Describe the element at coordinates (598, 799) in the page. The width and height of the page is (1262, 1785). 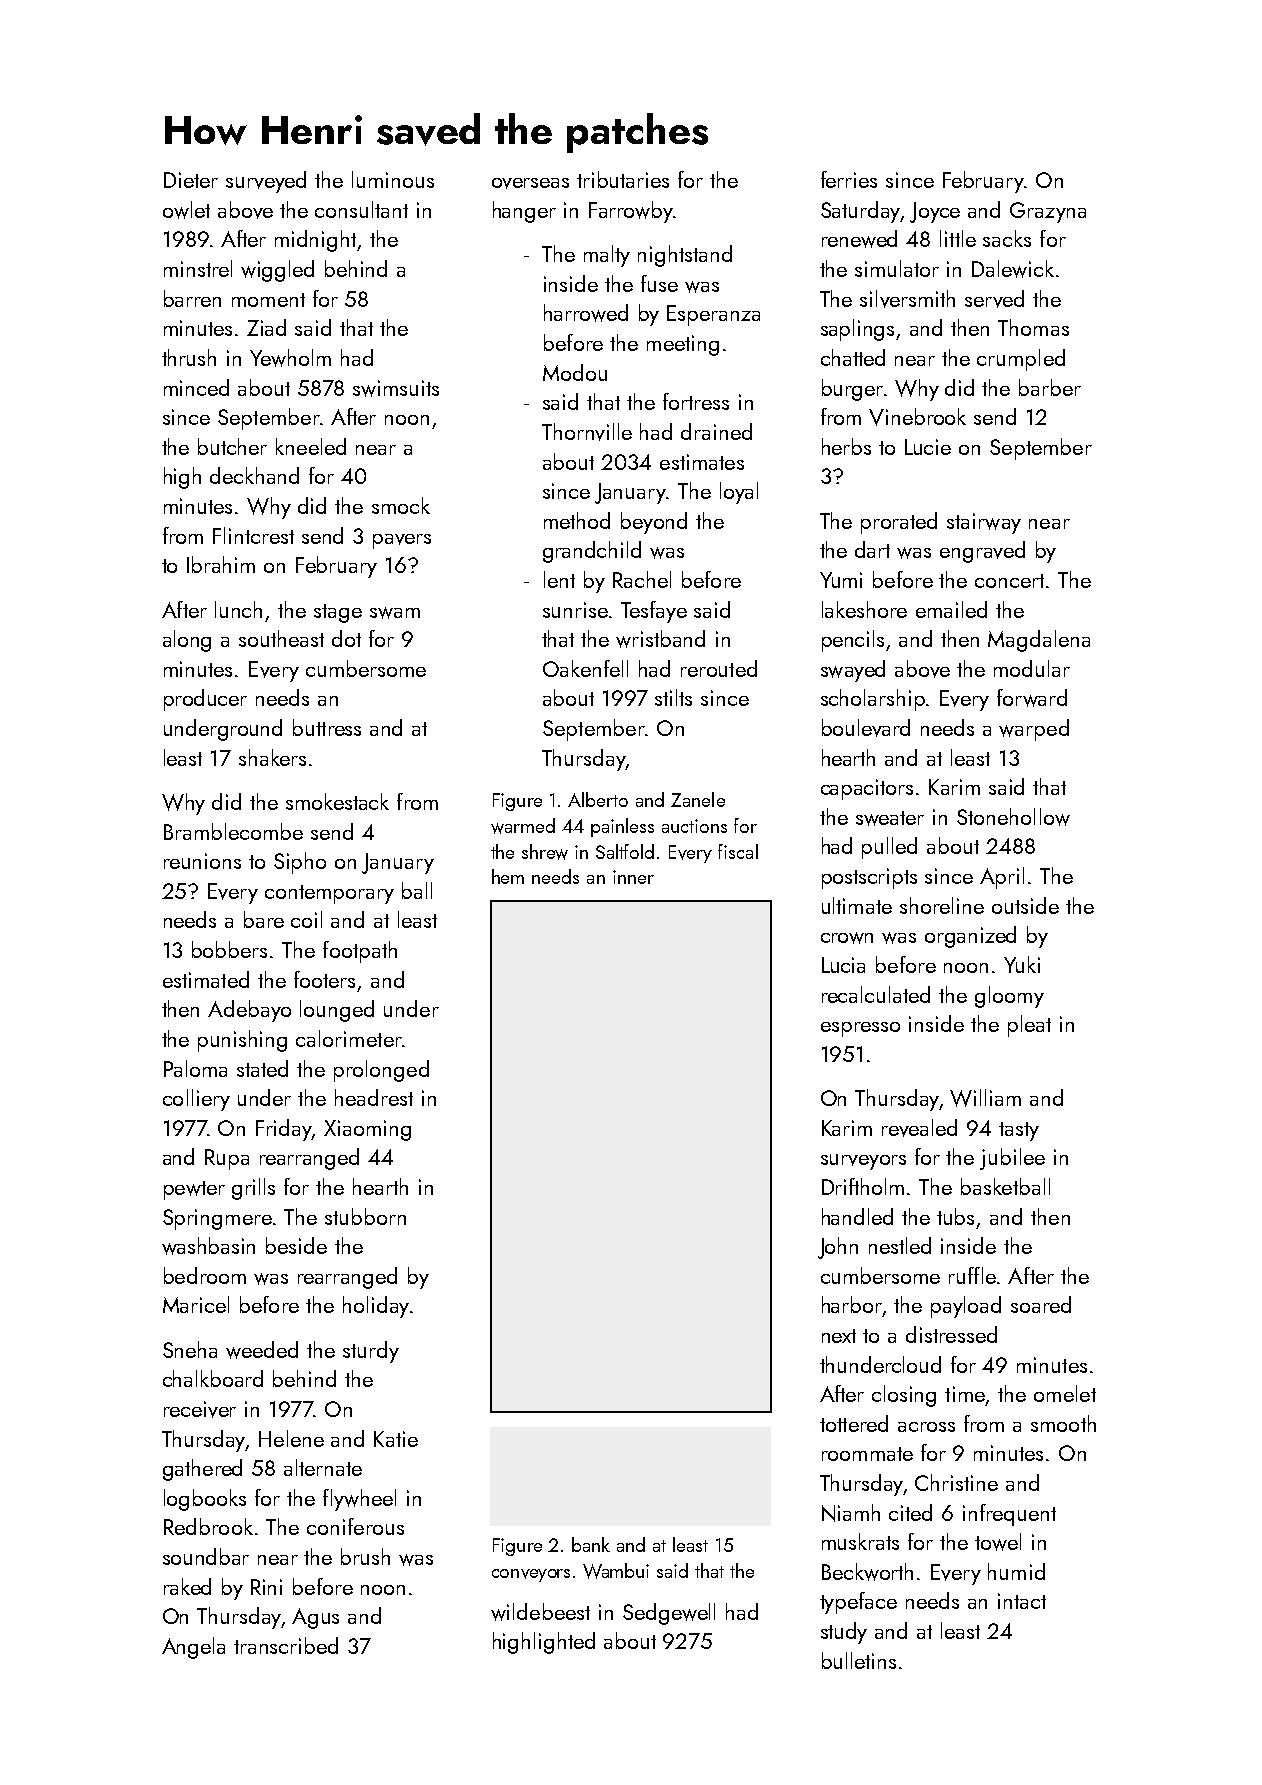
I see `Alberto` at that location.
